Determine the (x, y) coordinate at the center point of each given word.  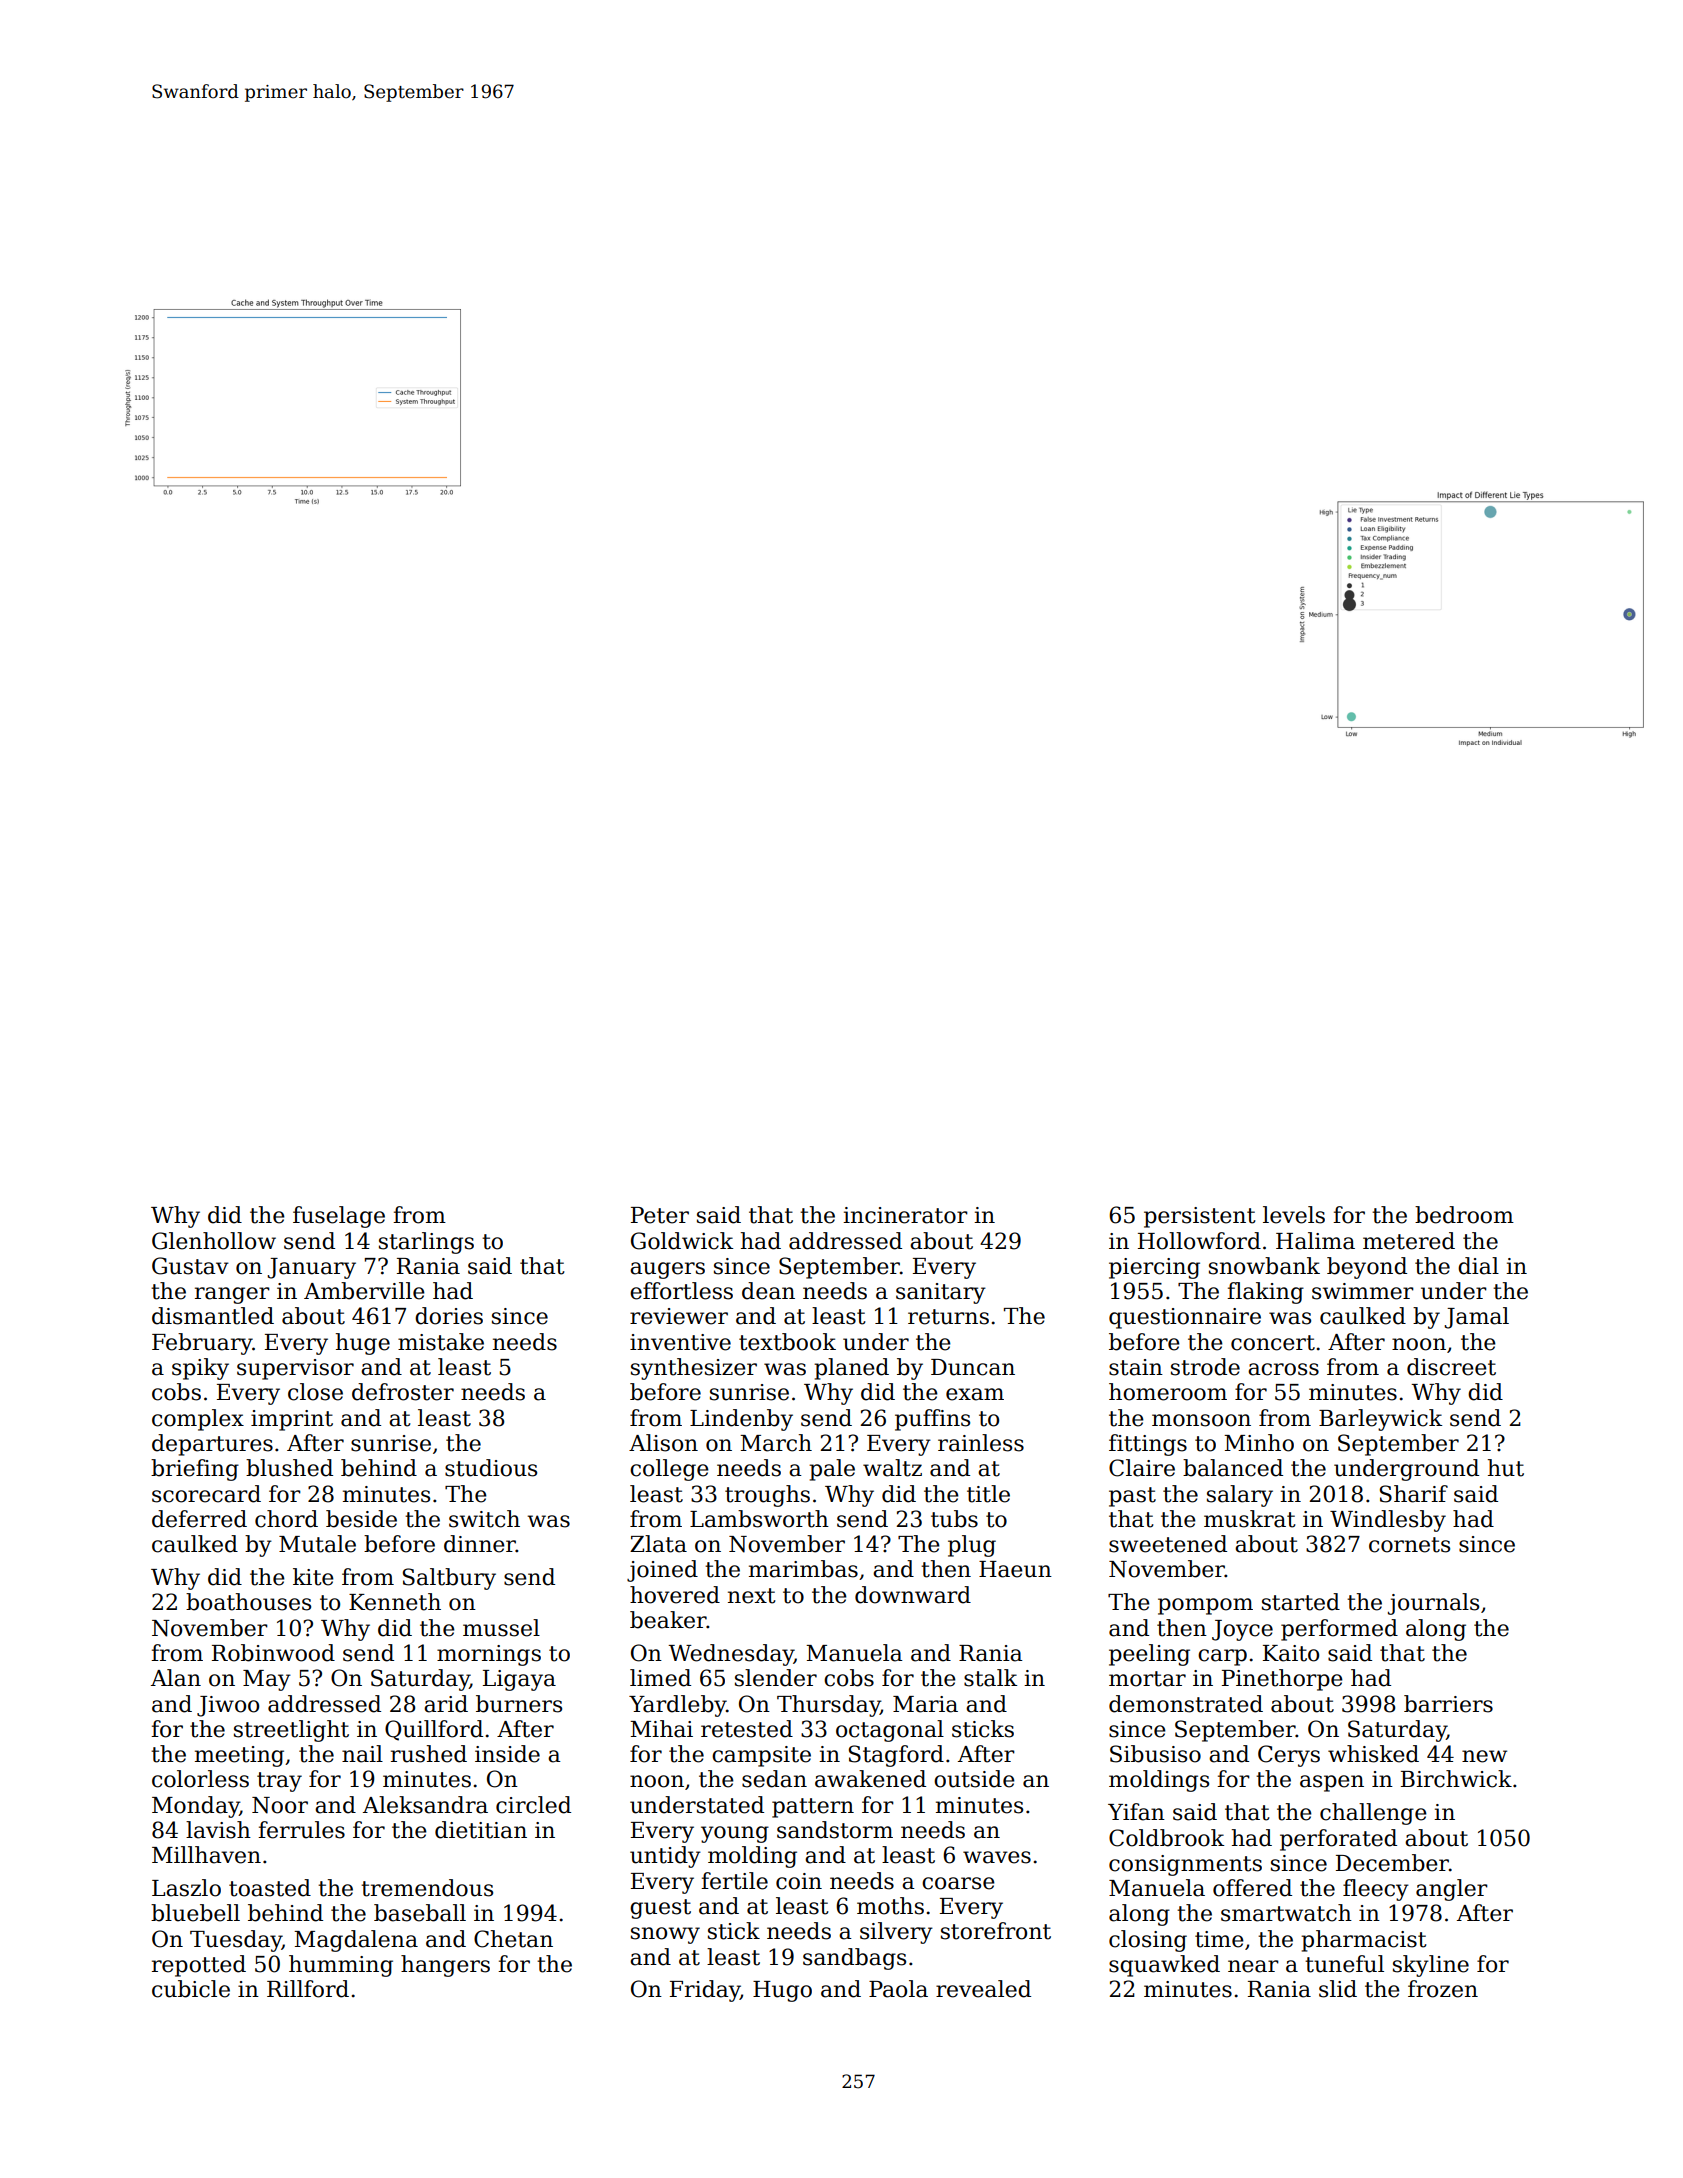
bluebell (195, 1913)
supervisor (295, 1369)
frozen (1443, 1989)
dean (768, 1291)
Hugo (782, 1991)
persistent (1200, 1217)
